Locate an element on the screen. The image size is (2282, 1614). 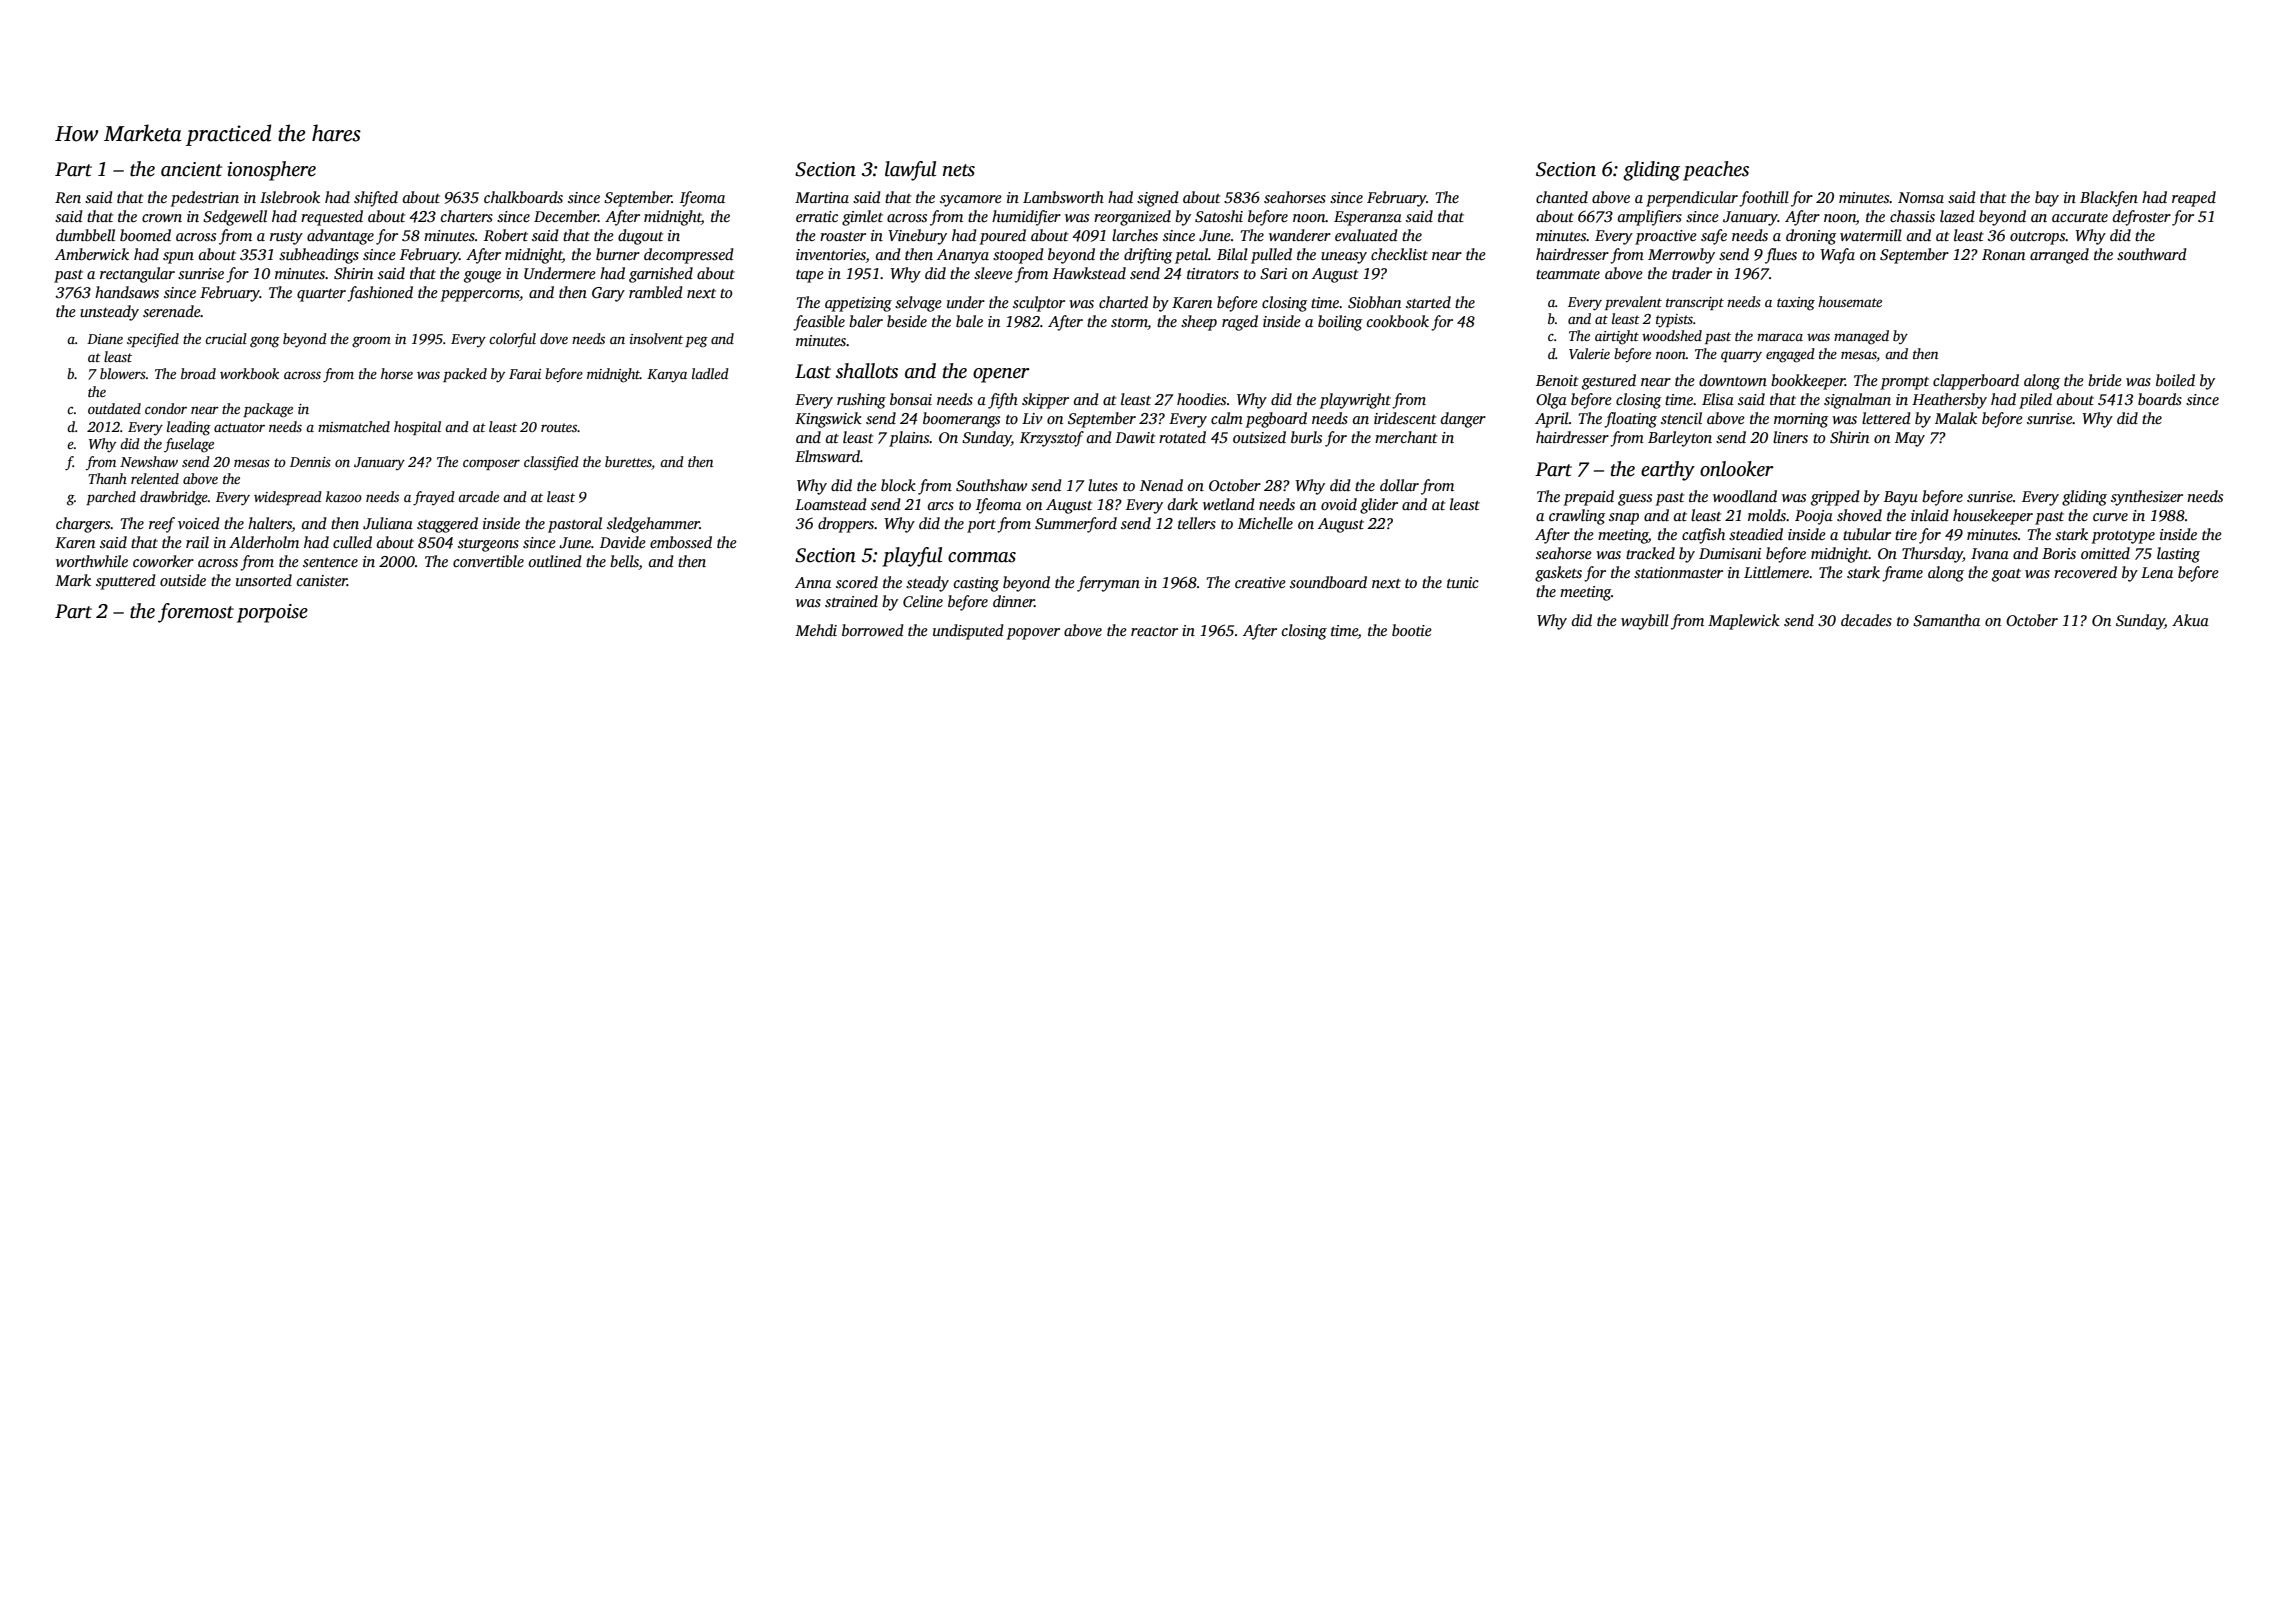
Blackfen is located at coordinates (2109, 199).
